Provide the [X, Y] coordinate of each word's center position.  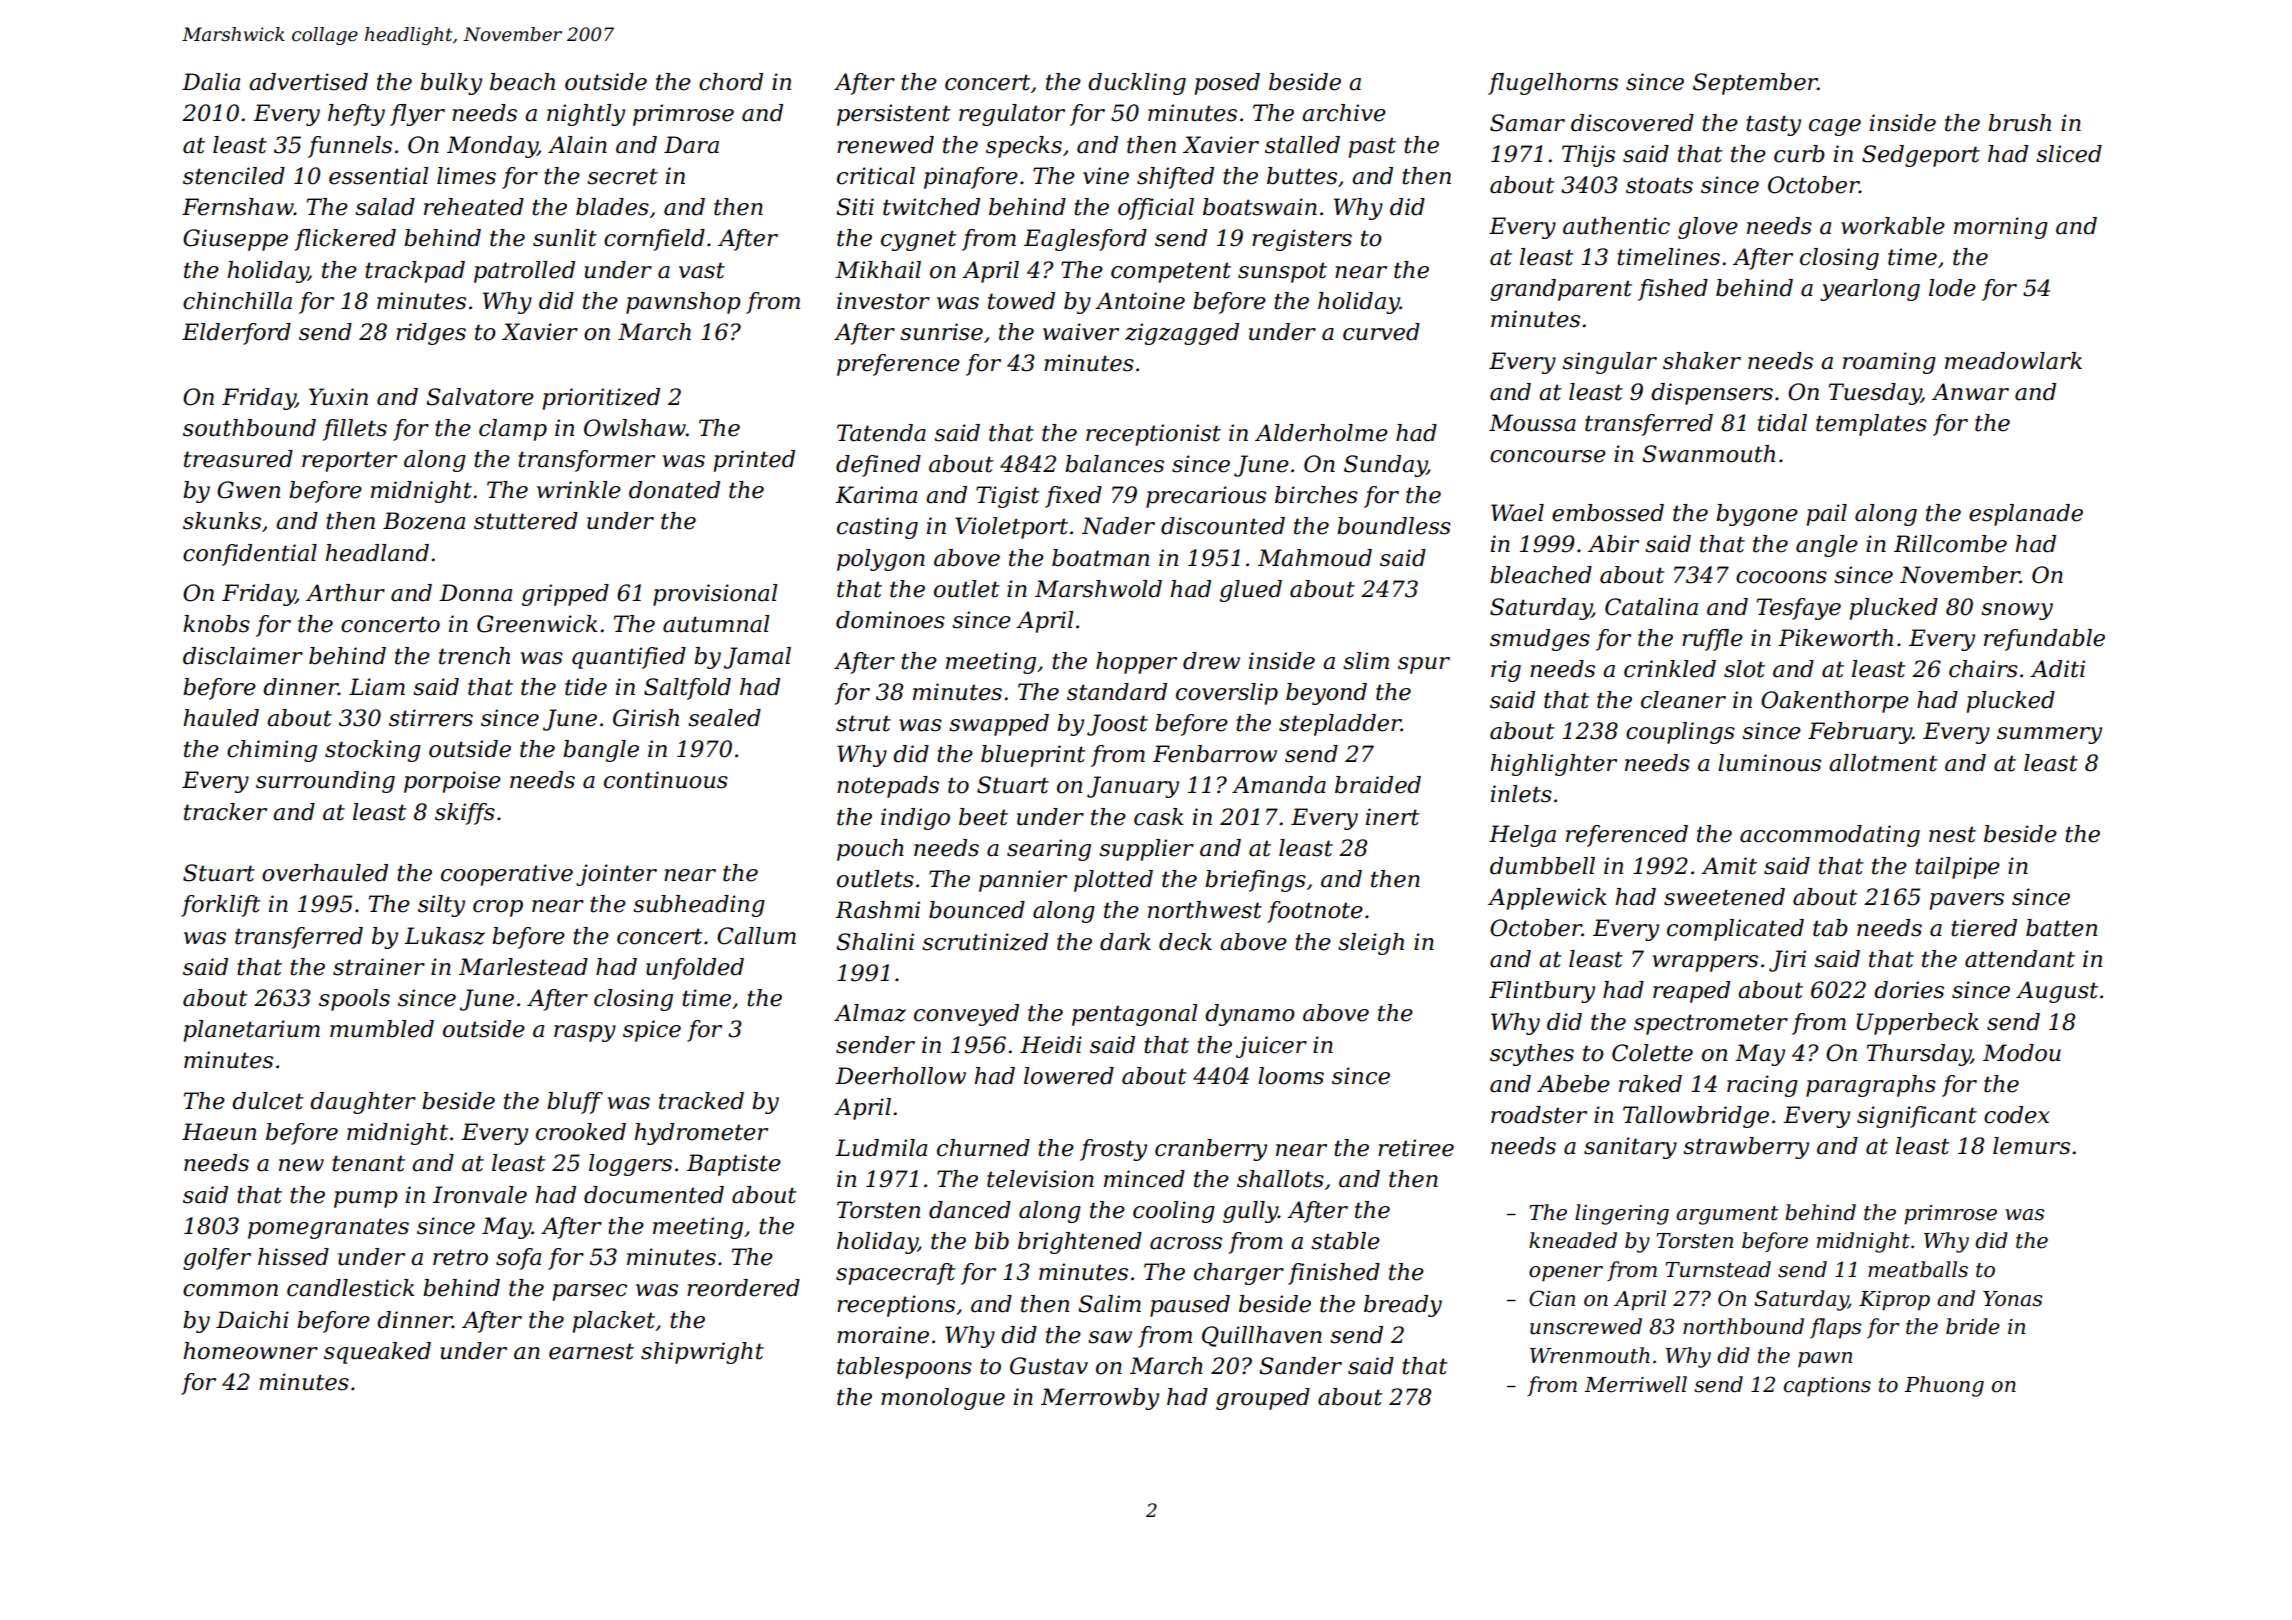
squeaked [377, 1353]
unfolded [695, 969]
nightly [586, 115]
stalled [1302, 145]
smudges [1540, 640]
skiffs [465, 814]
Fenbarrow [1215, 754]
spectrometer [1711, 1024]
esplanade [2026, 515]
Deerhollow [900, 1076]
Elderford [236, 334]
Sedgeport [1921, 156]
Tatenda [881, 433]
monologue [943, 1399]
